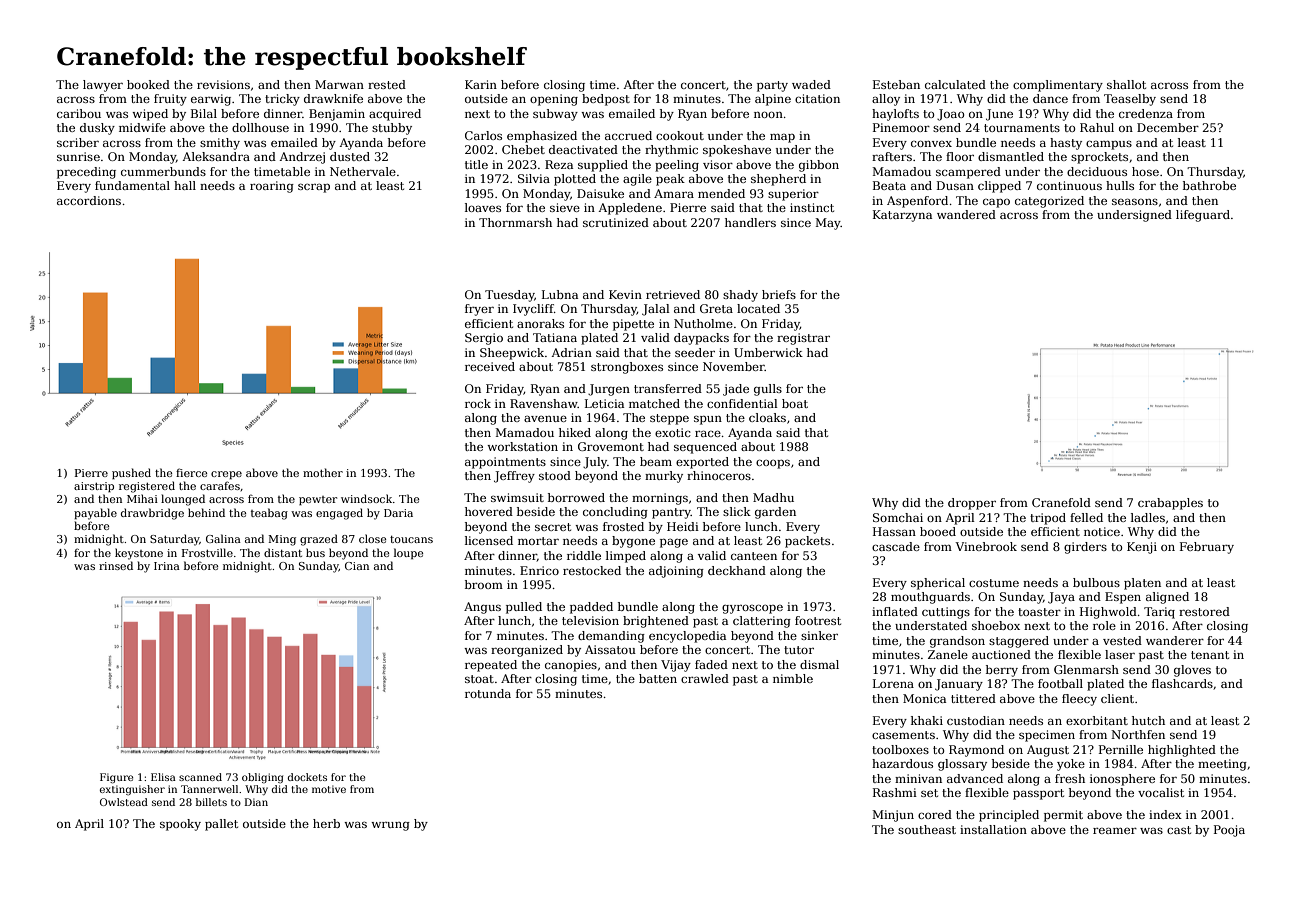 The image size is (1308, 924). I want to click on waded, so click(811, 84).
